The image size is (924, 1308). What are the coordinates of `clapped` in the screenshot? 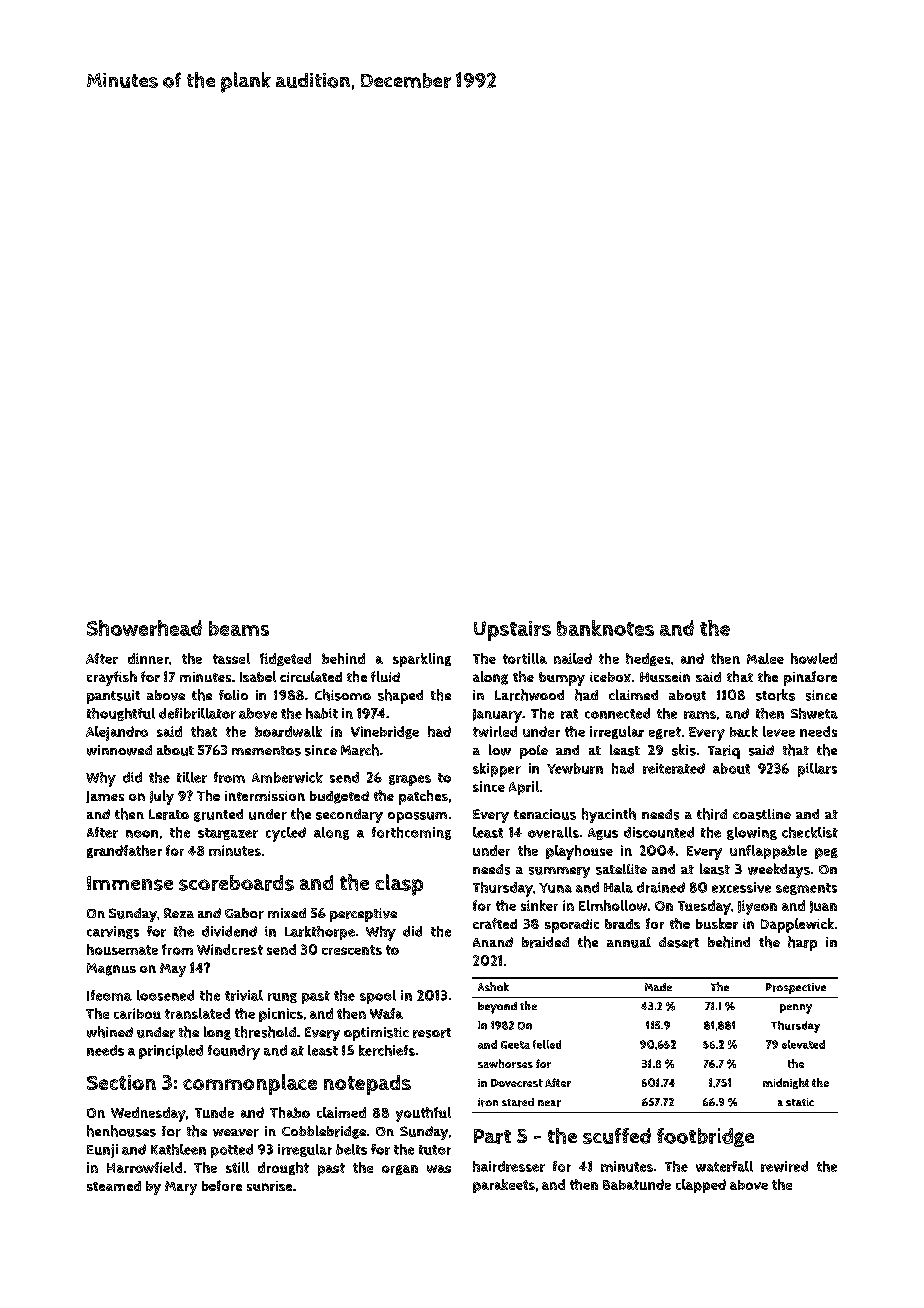 It's located at (701, 1186).
